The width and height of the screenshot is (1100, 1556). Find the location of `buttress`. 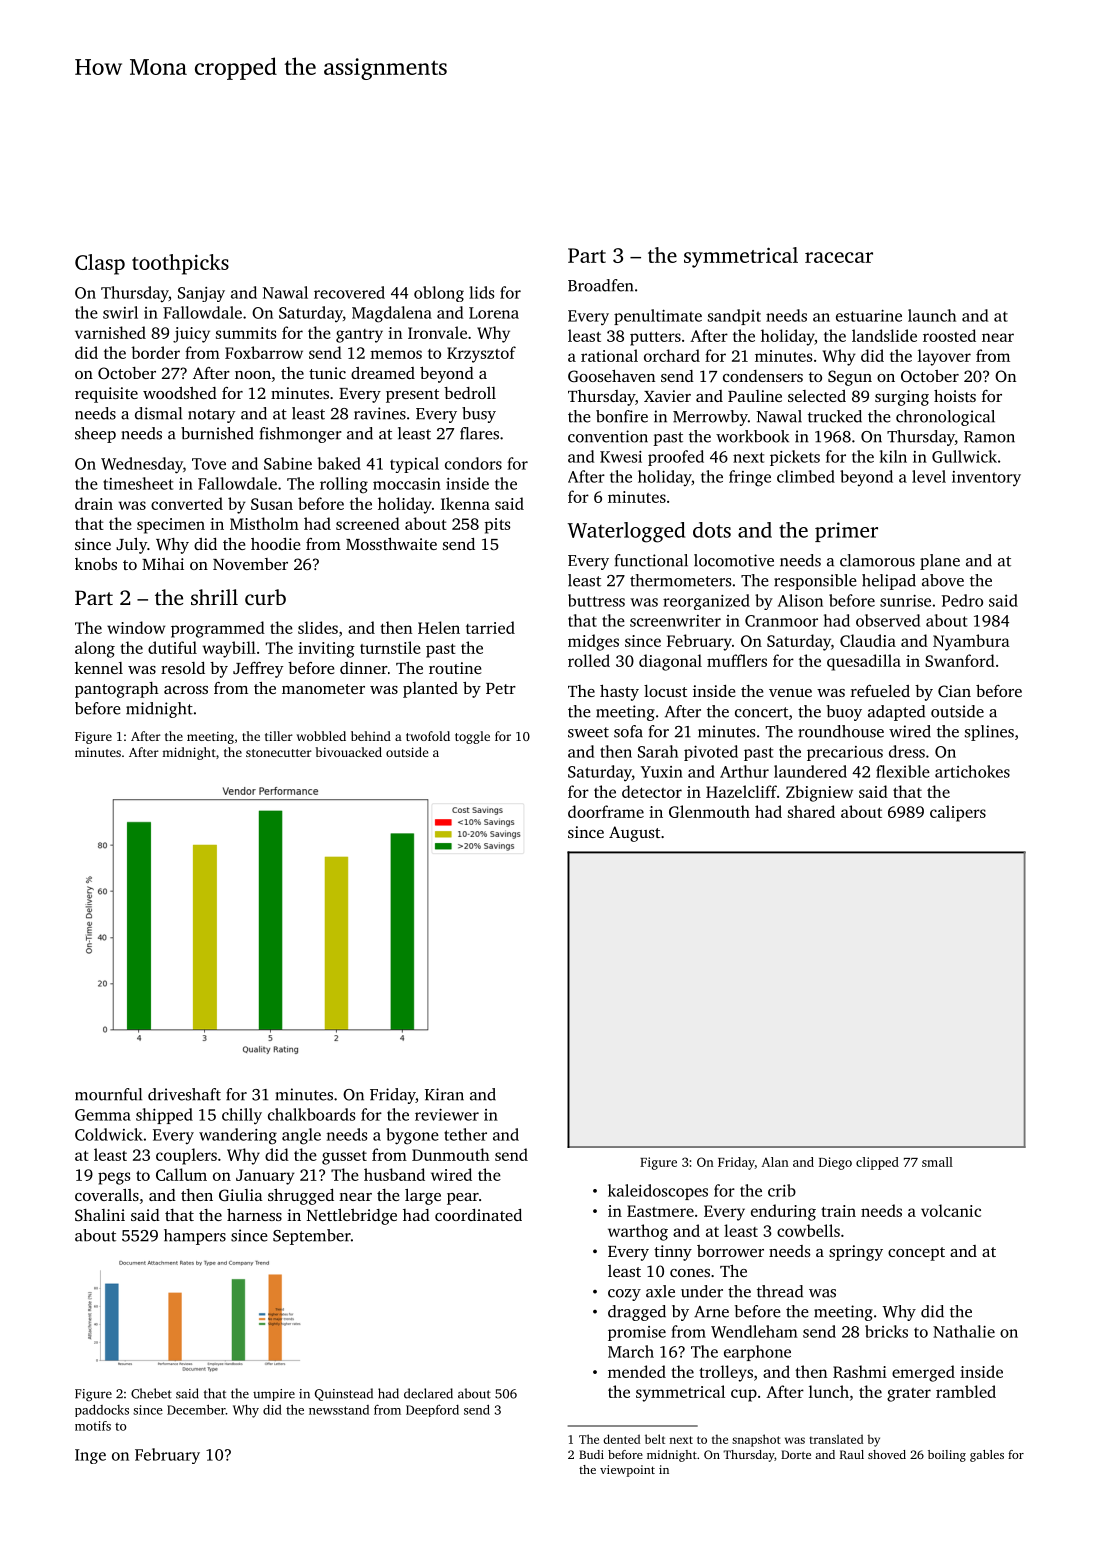

buttress is located at coordinates (596, 600).
